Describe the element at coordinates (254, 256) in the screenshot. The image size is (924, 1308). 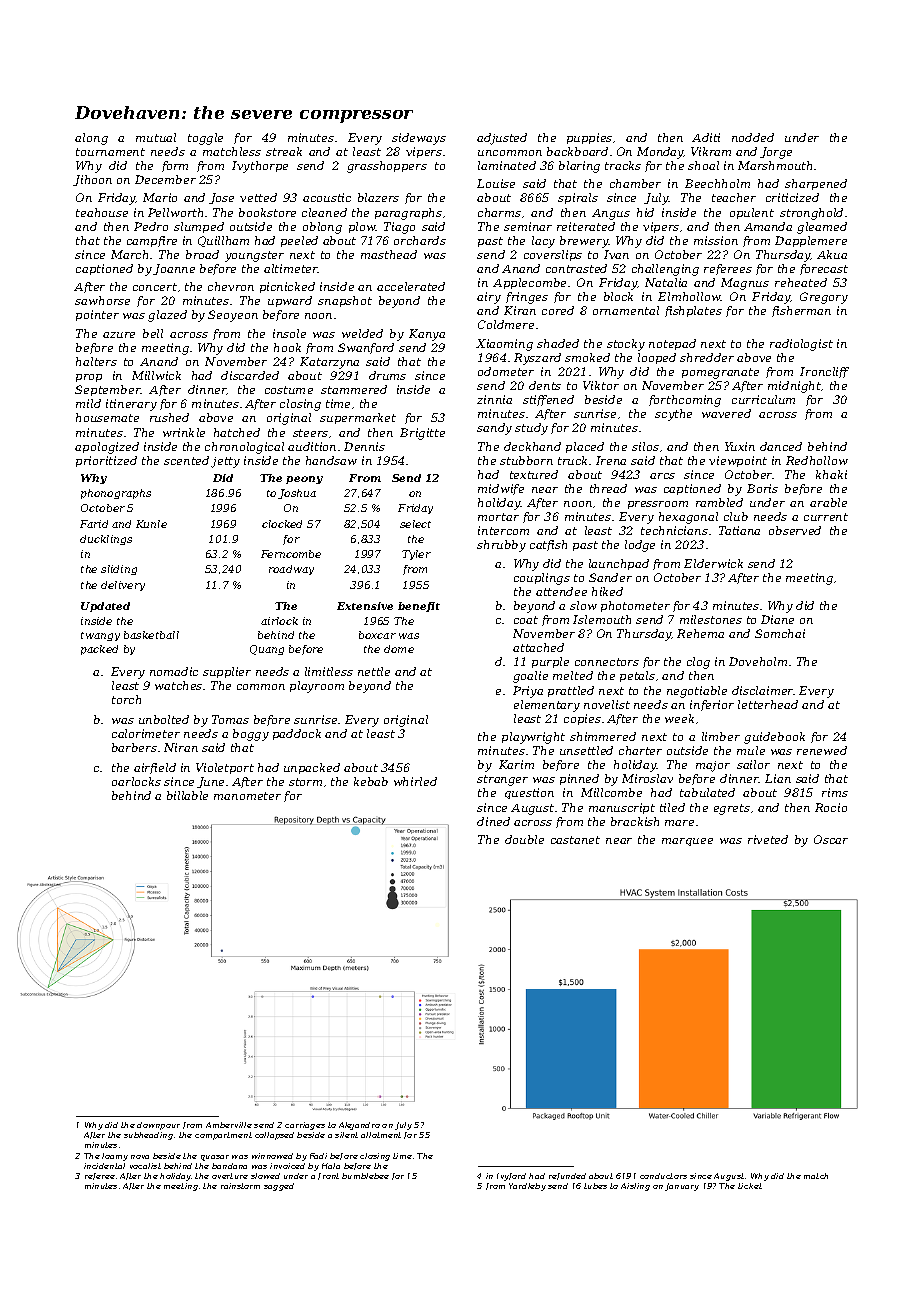
I see `youngster` at that location.
